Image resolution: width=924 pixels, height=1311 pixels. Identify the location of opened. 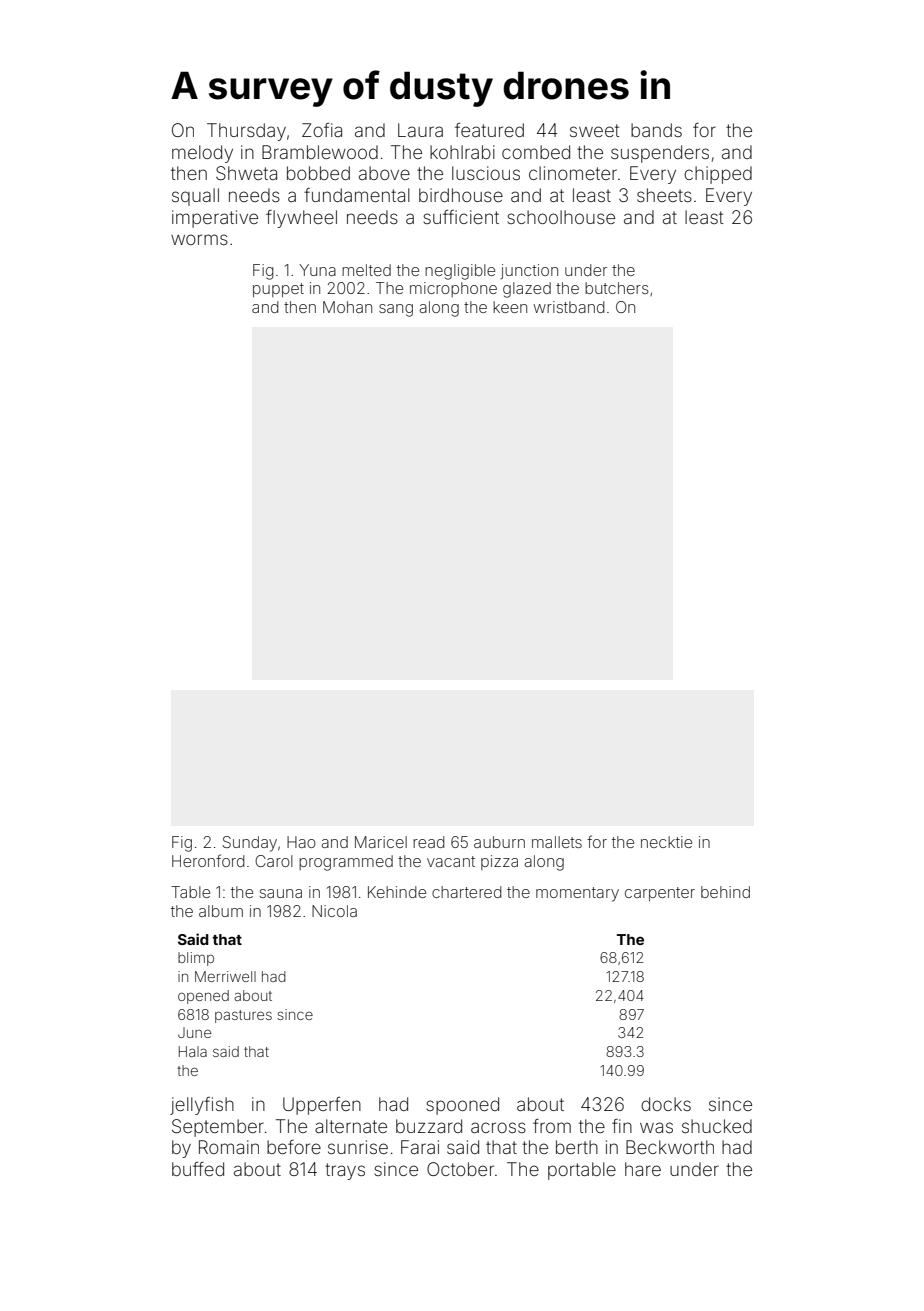
(203, 997).
